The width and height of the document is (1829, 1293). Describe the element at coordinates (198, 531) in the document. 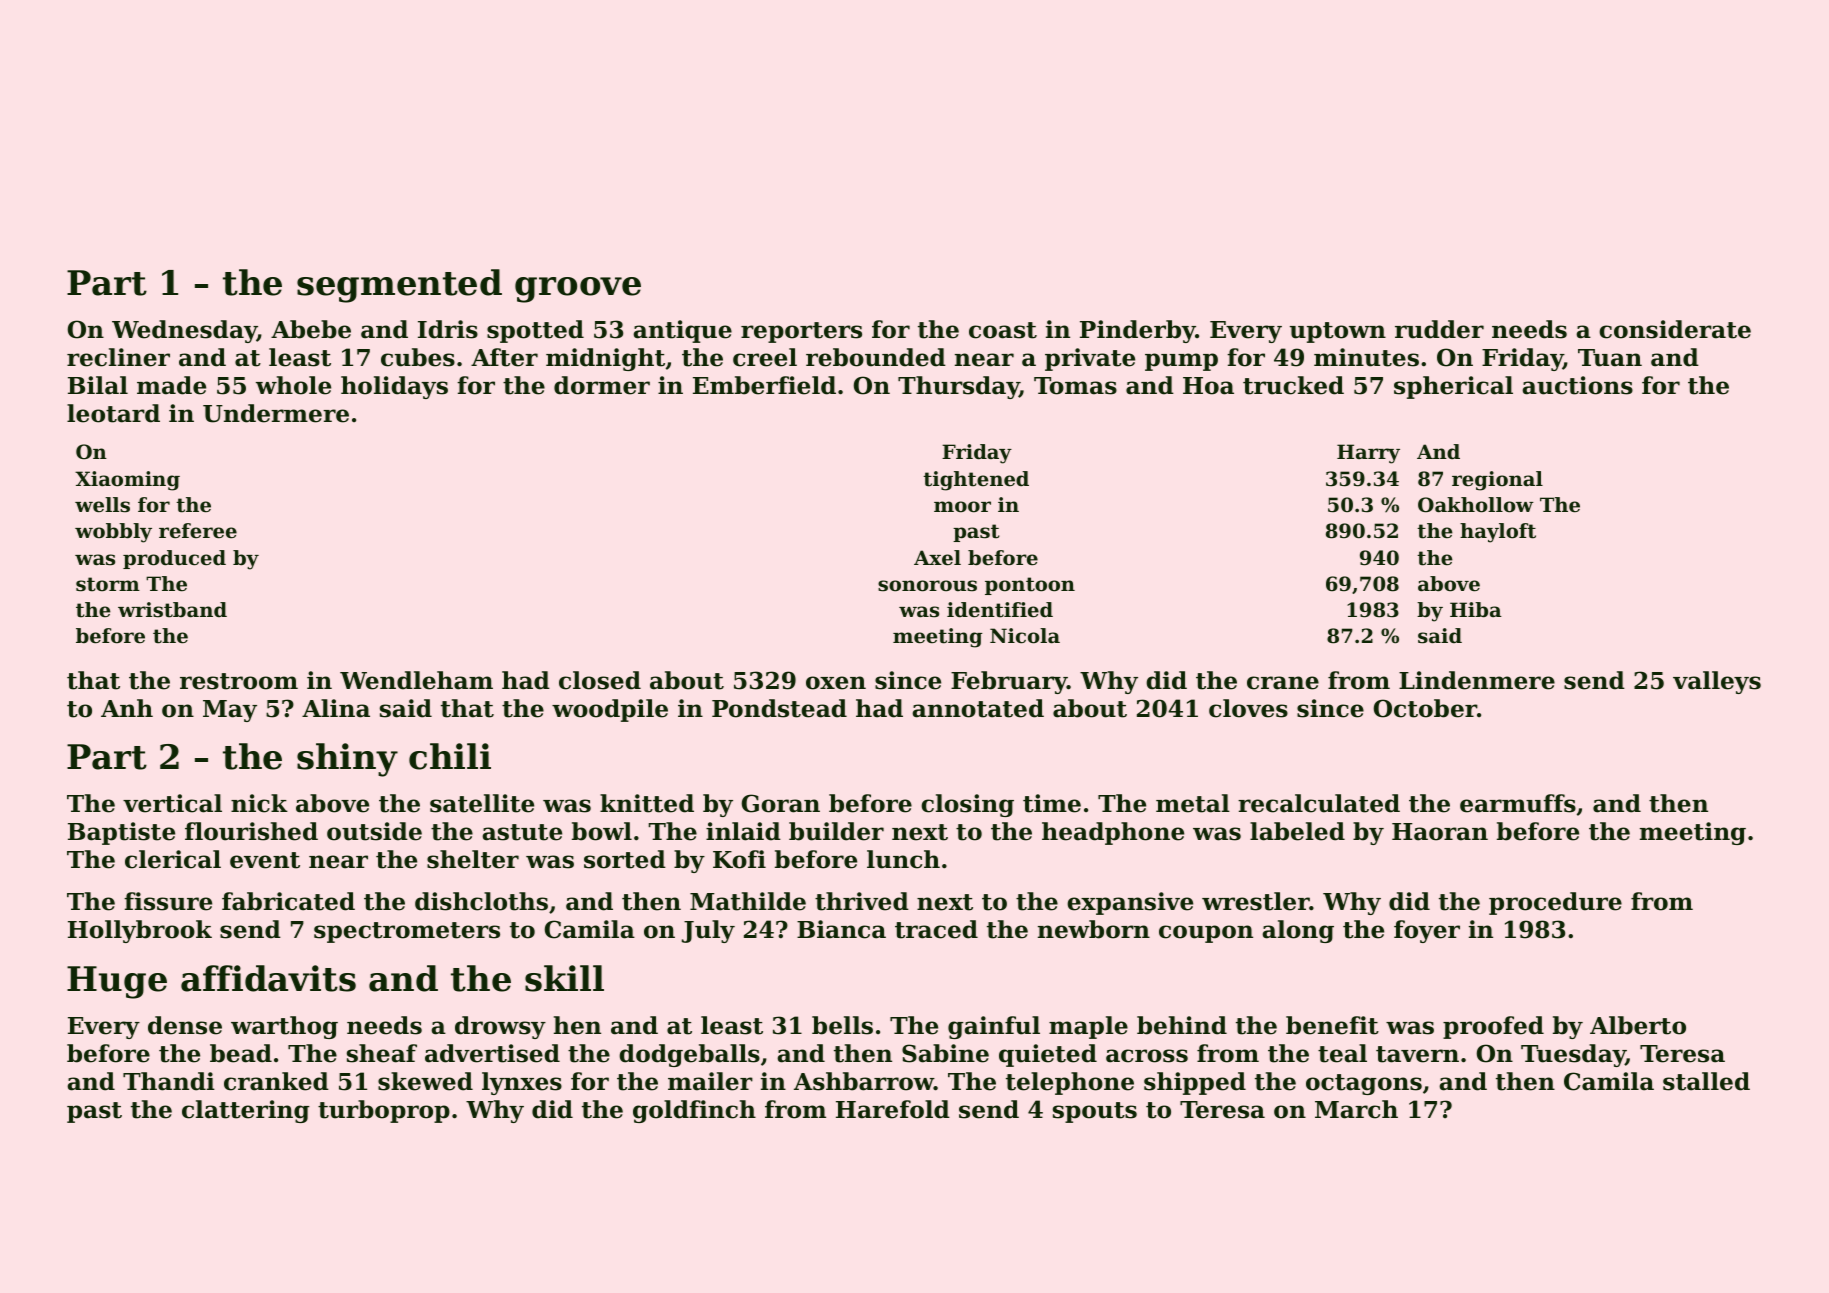

I see `referee` at that location.
